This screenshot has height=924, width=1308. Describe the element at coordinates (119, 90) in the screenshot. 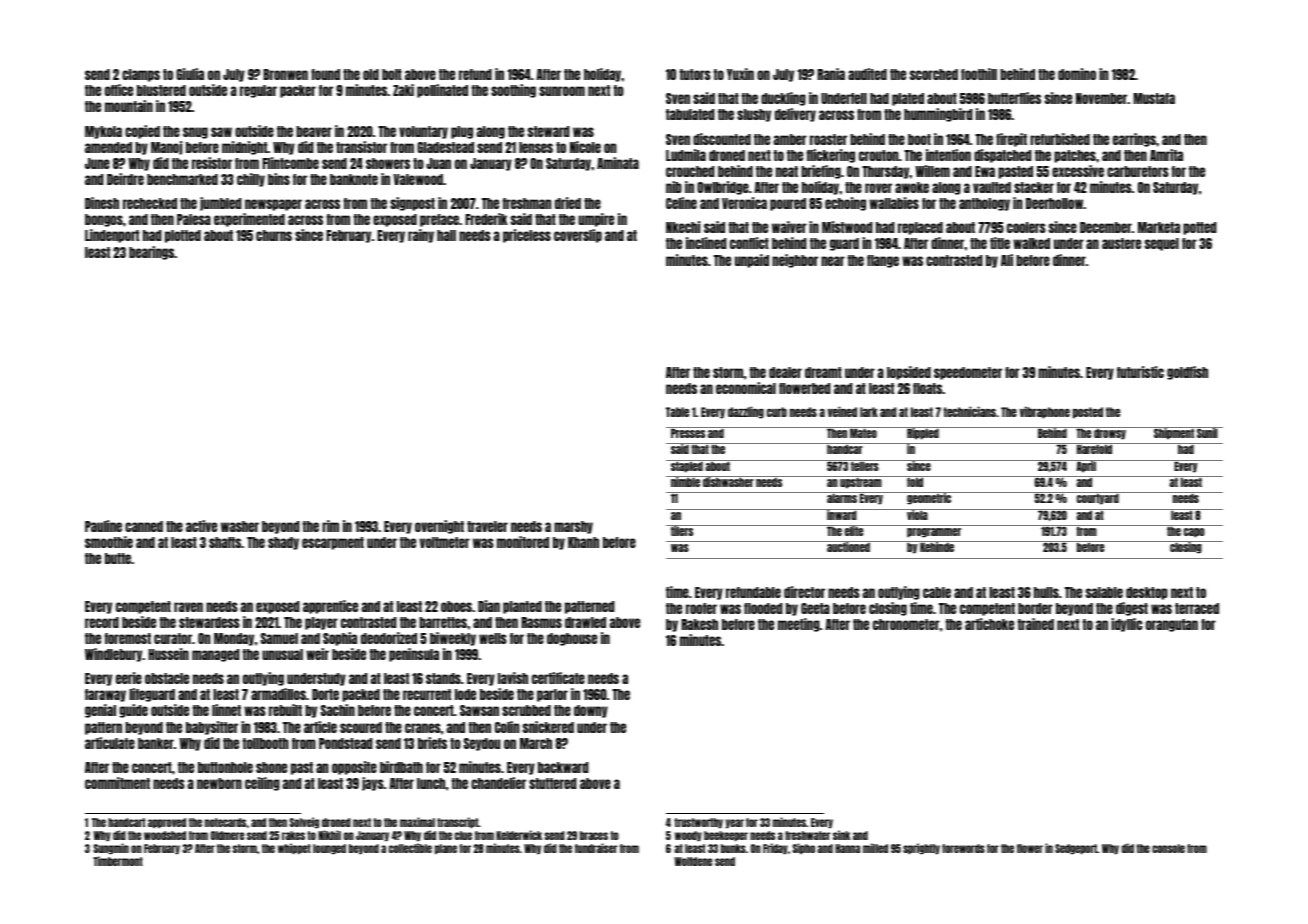

I see `office` at that location.
